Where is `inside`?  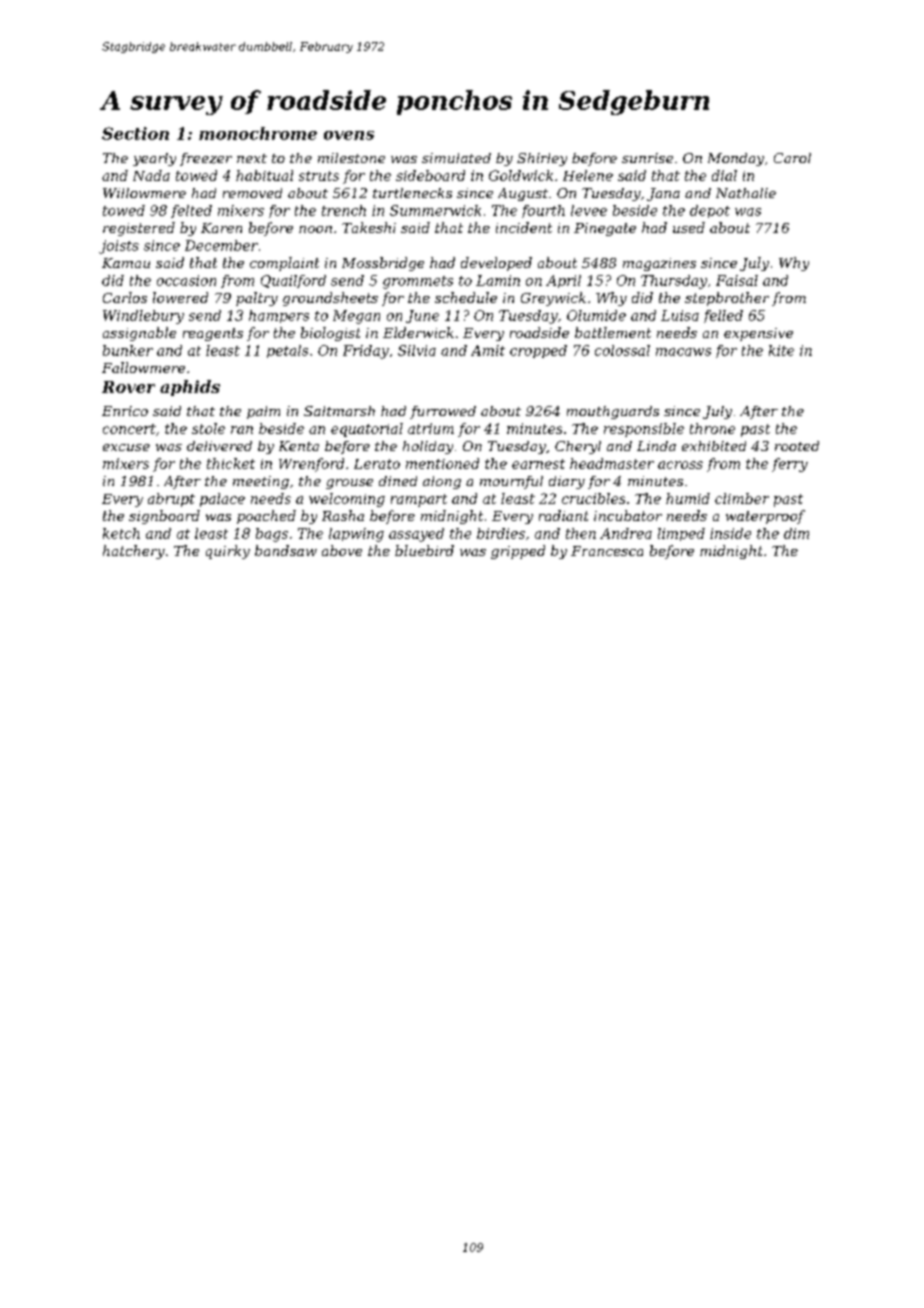 inside is located at coordinates (730, 533).
